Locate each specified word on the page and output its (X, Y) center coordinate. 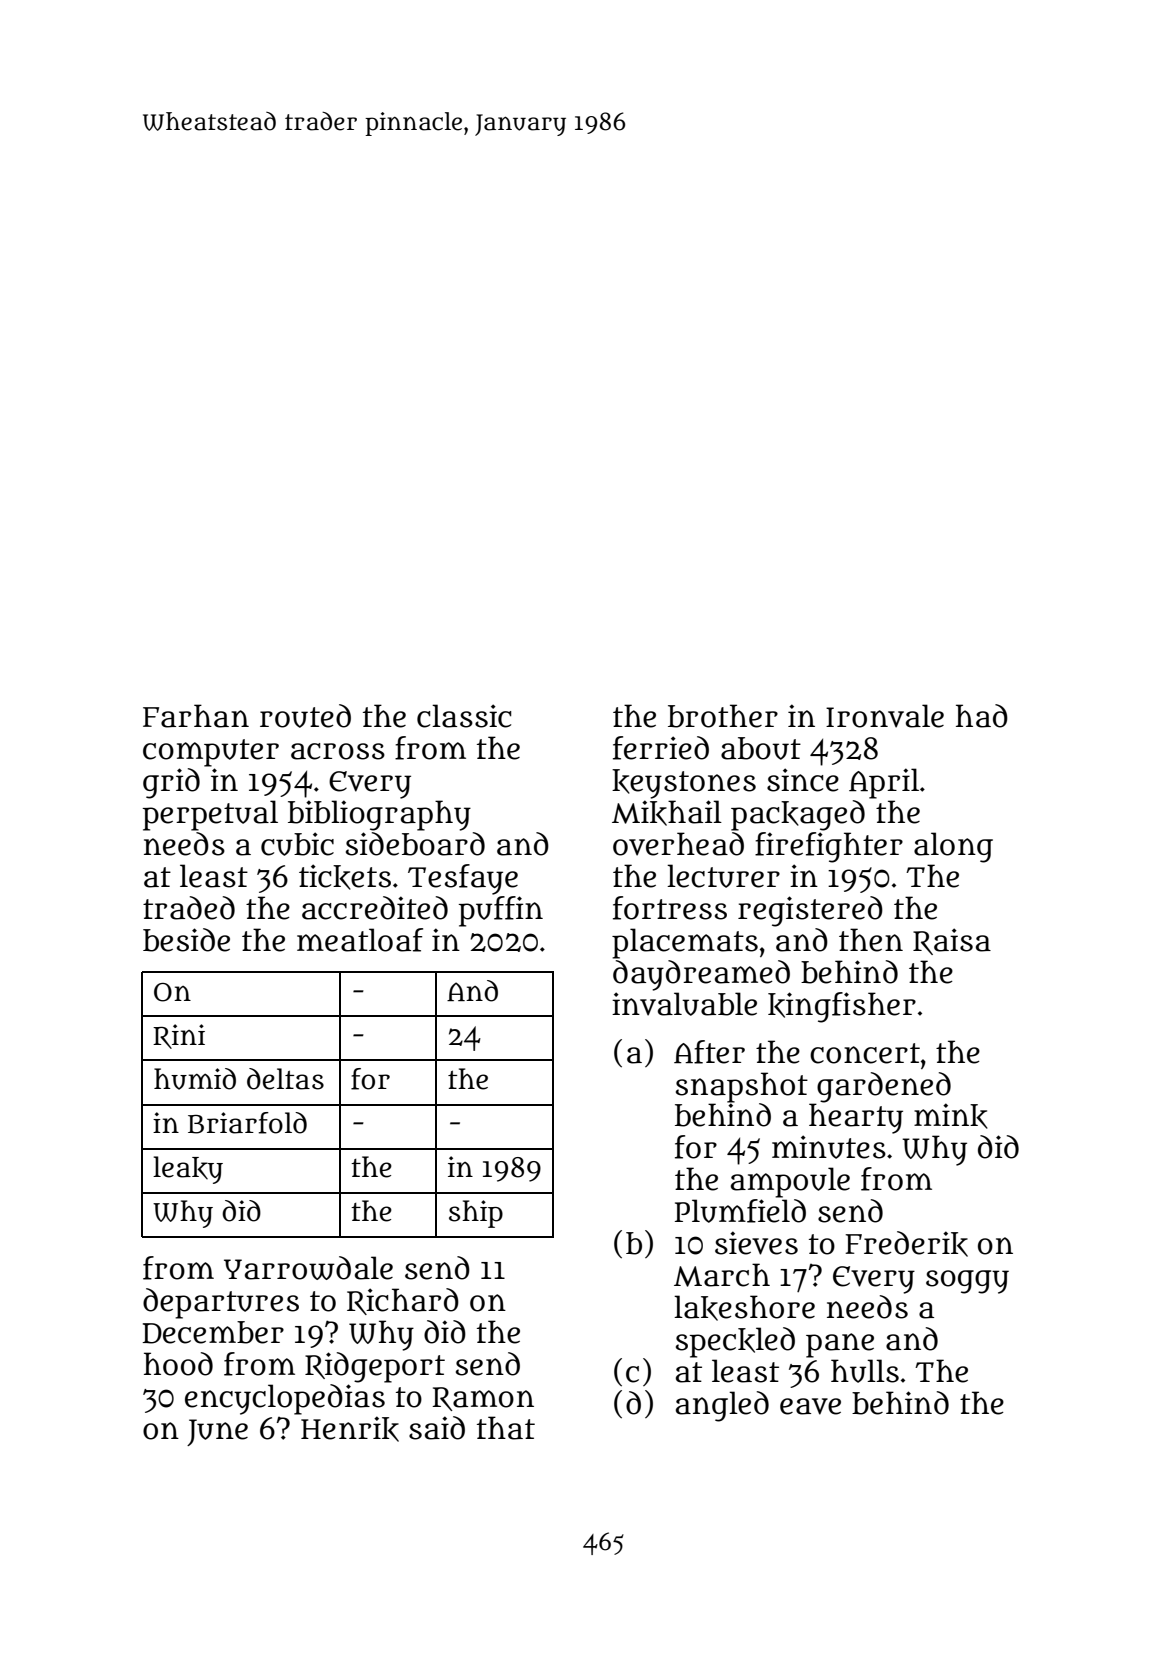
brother (723, 716)
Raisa (952, 941)
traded (189, 908)
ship (476, 1214)
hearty (856, 1118)
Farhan (196, 716)
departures (221, 1303)
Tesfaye (463, 879)
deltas (285, 1079)
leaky (188, 1170)
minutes (829, 1147)
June (217, 1432)
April (884, 783)
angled (722, 1406)
